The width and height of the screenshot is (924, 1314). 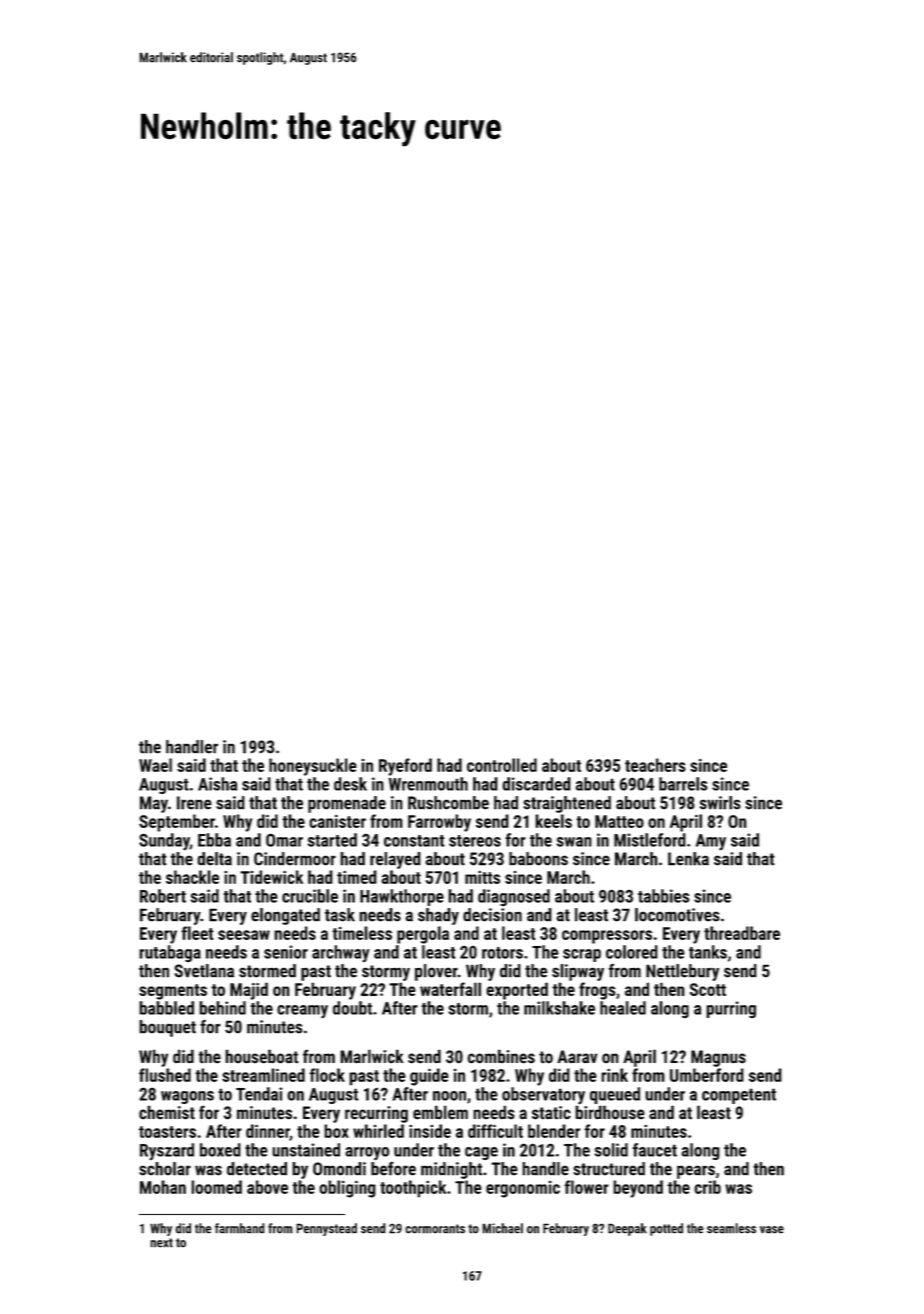 I want to click on Mohan, so click(x=163, y=1187).
